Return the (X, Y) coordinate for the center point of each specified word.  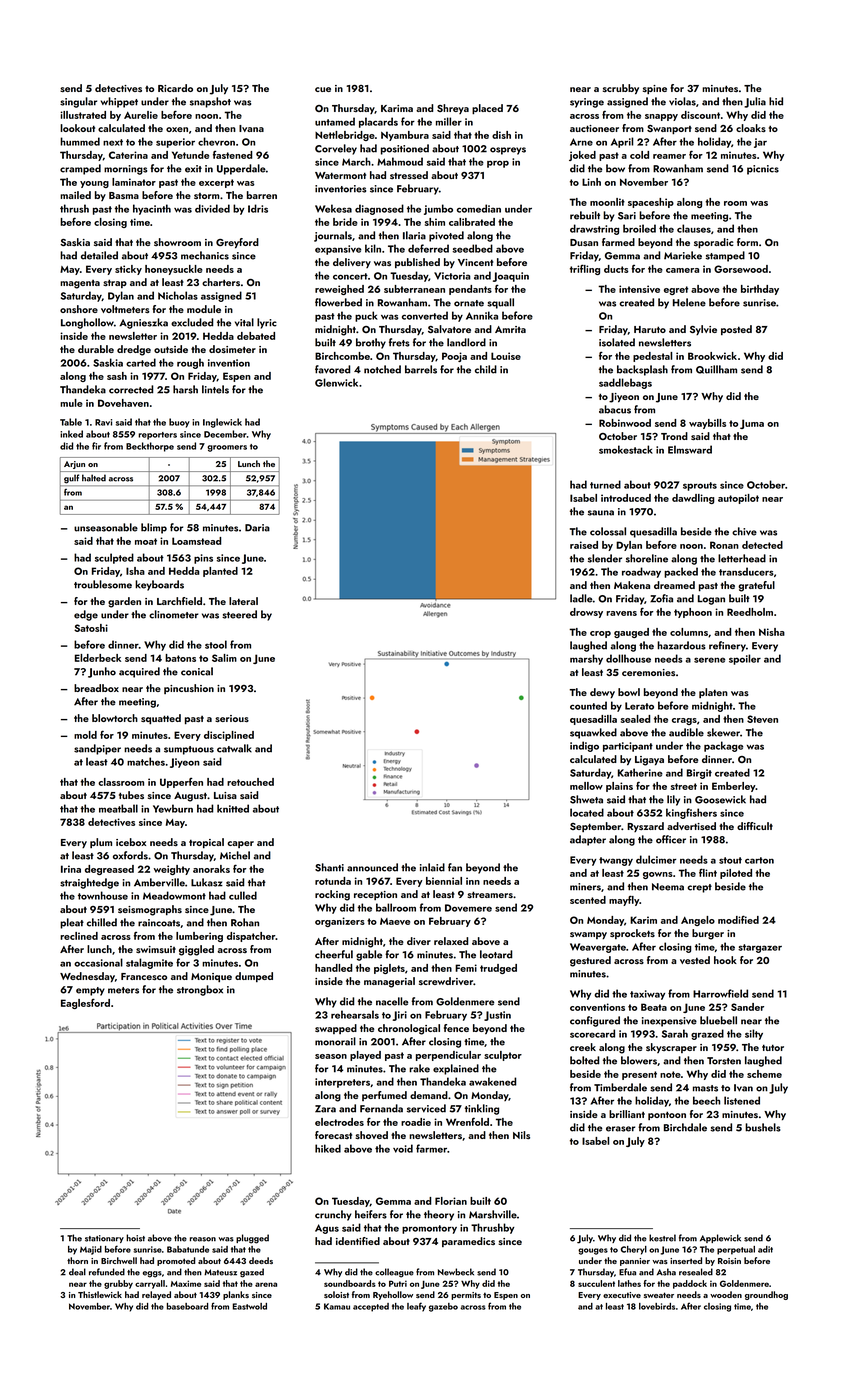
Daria (257, 528)
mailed (75, 195)
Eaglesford (85, 1003)
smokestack (626, 449)
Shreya (453, 109)
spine (655, 89)
